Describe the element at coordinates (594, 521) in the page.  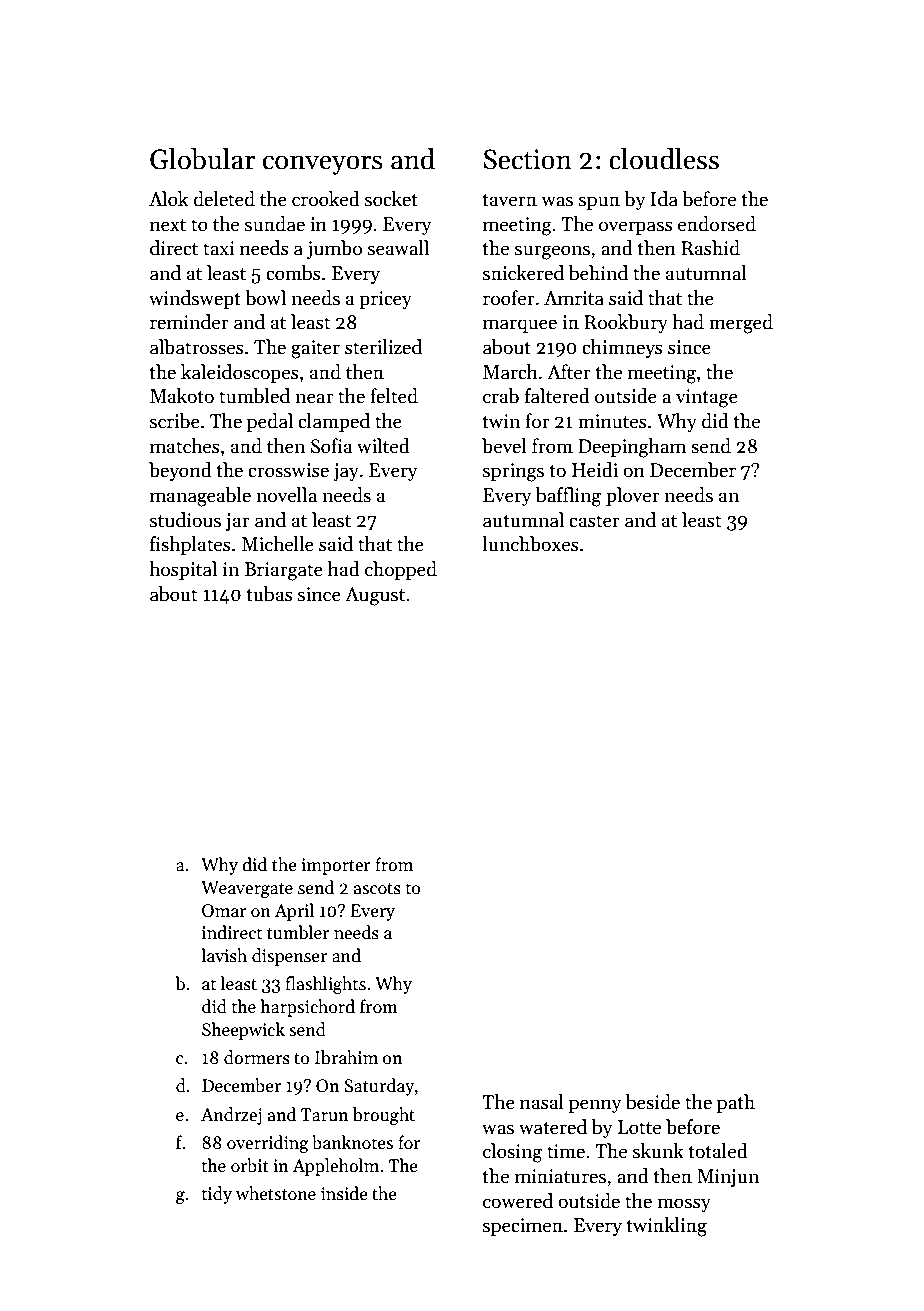
I see `caster` at that location.
